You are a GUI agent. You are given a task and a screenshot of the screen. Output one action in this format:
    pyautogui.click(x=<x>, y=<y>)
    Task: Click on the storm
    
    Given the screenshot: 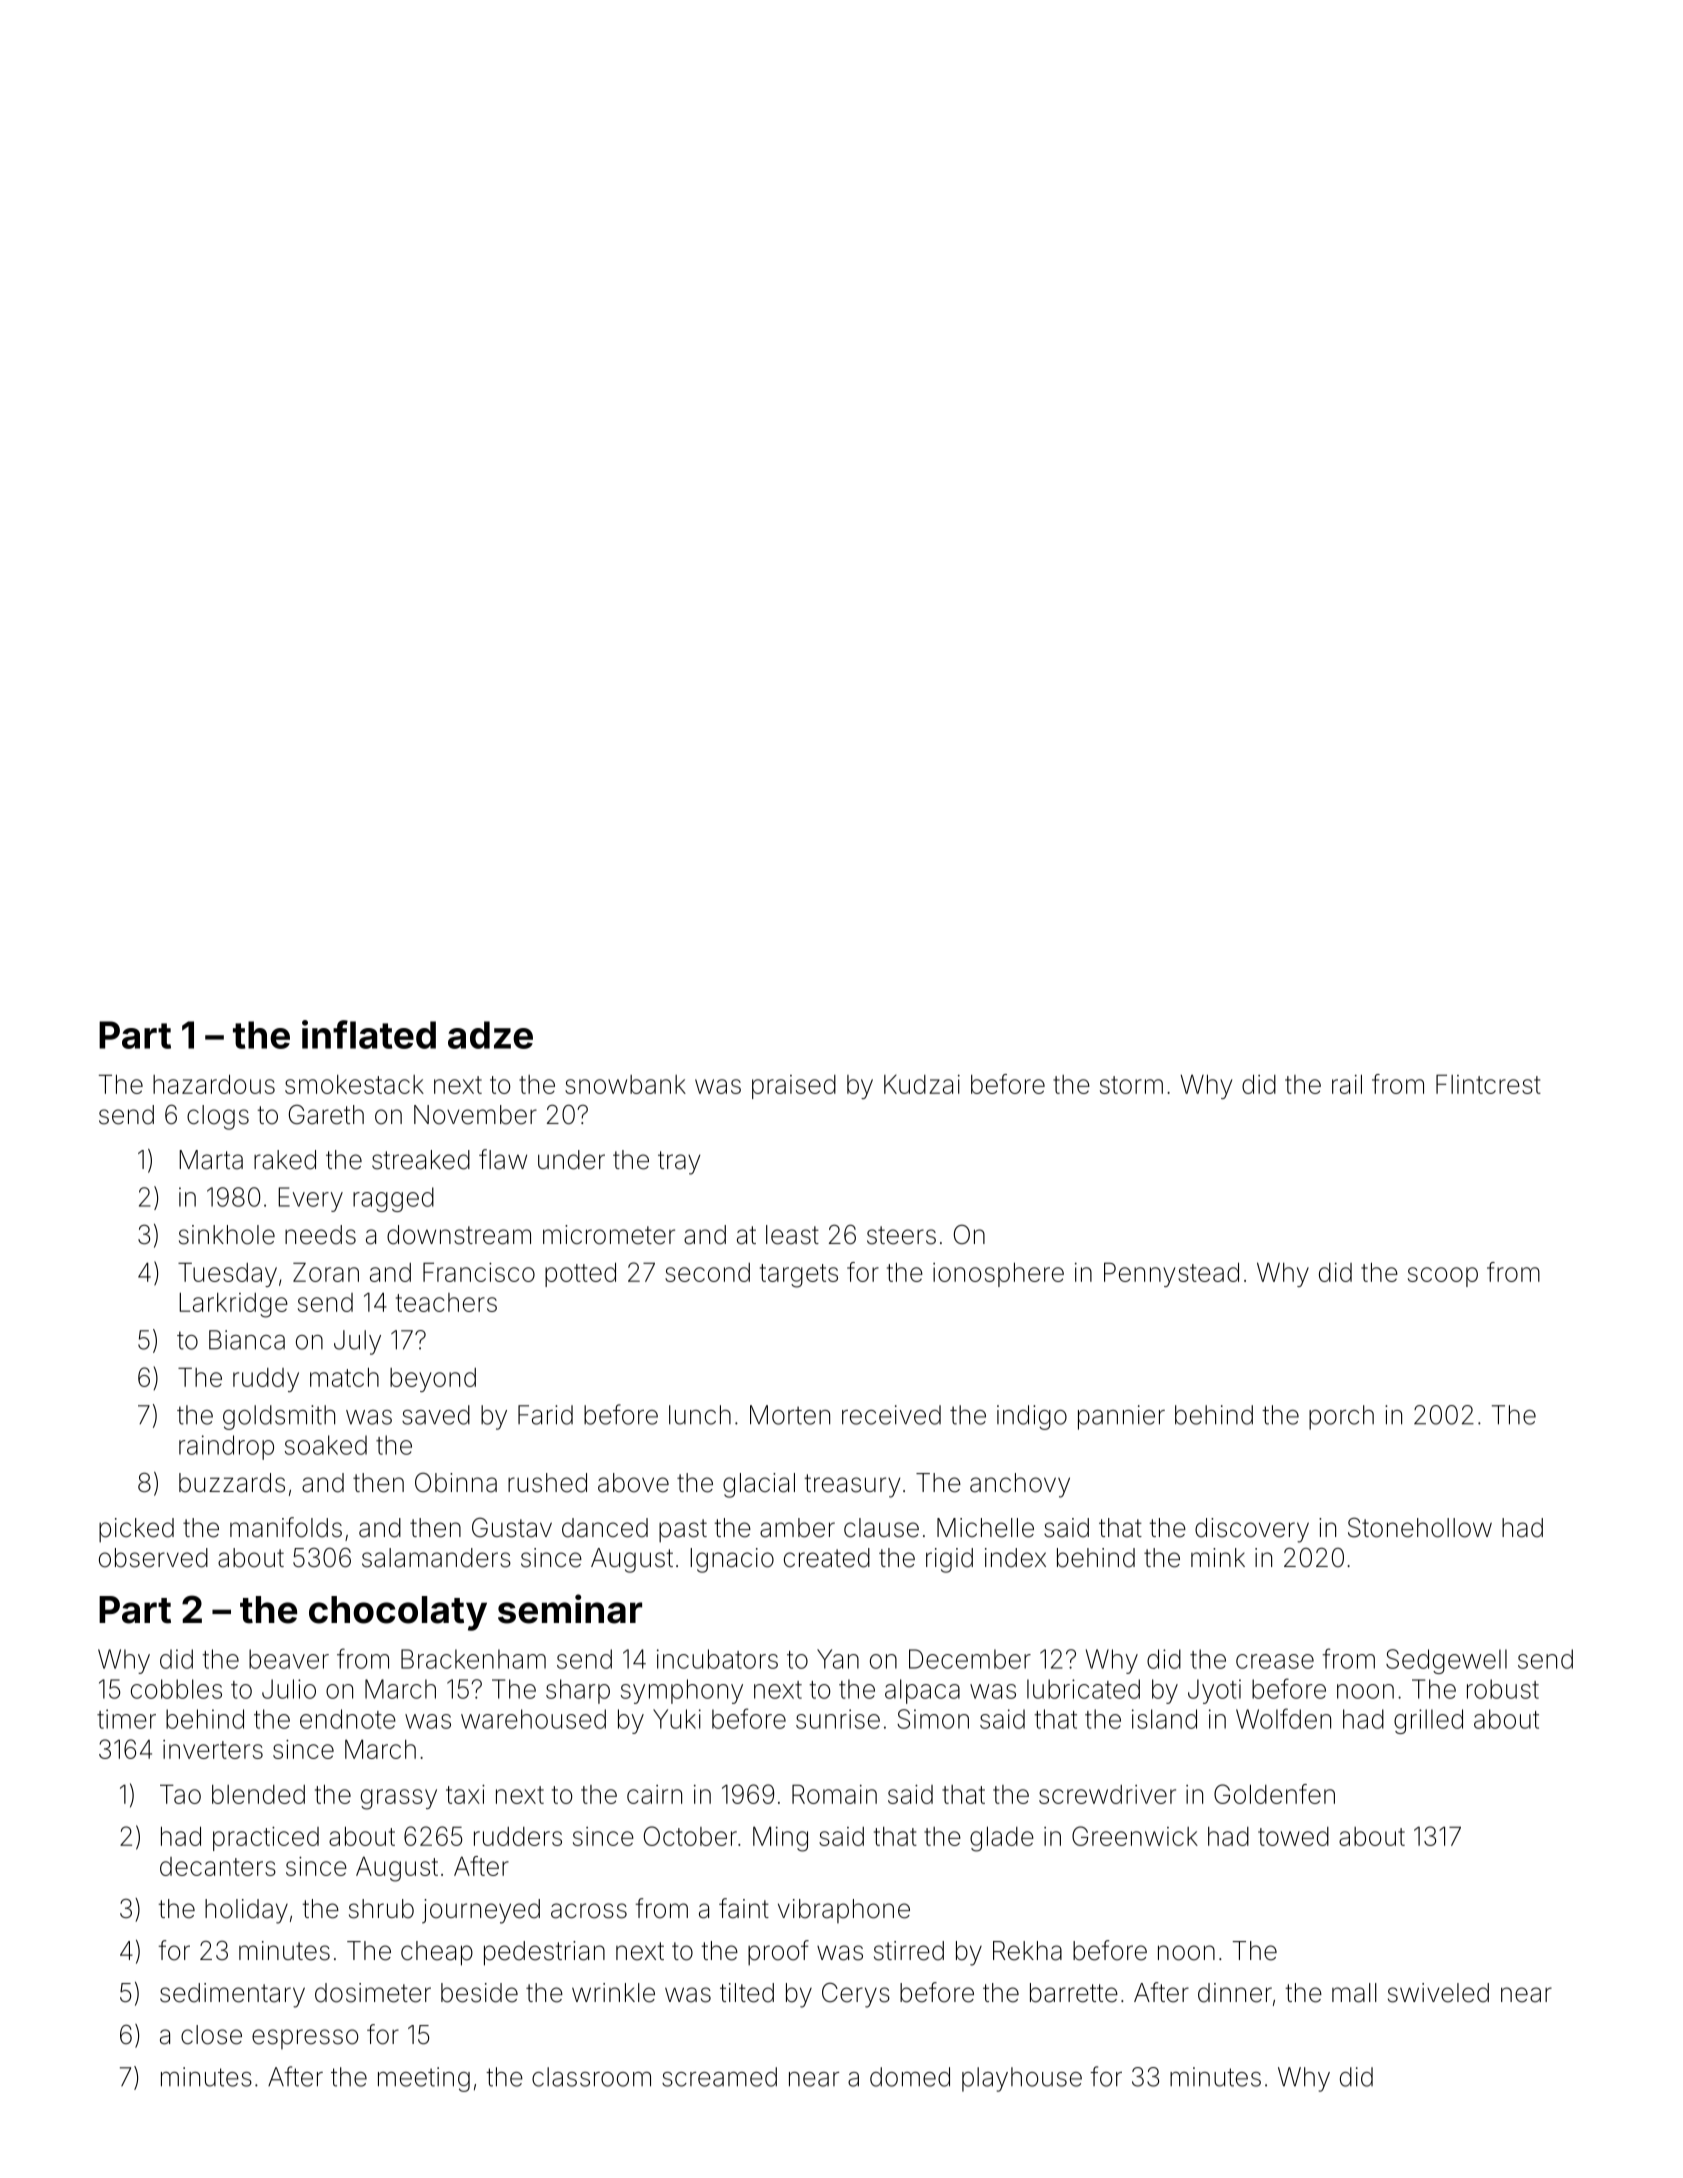 What is the action you would take?
    pyautogui.click(x=1131, y=1085)
